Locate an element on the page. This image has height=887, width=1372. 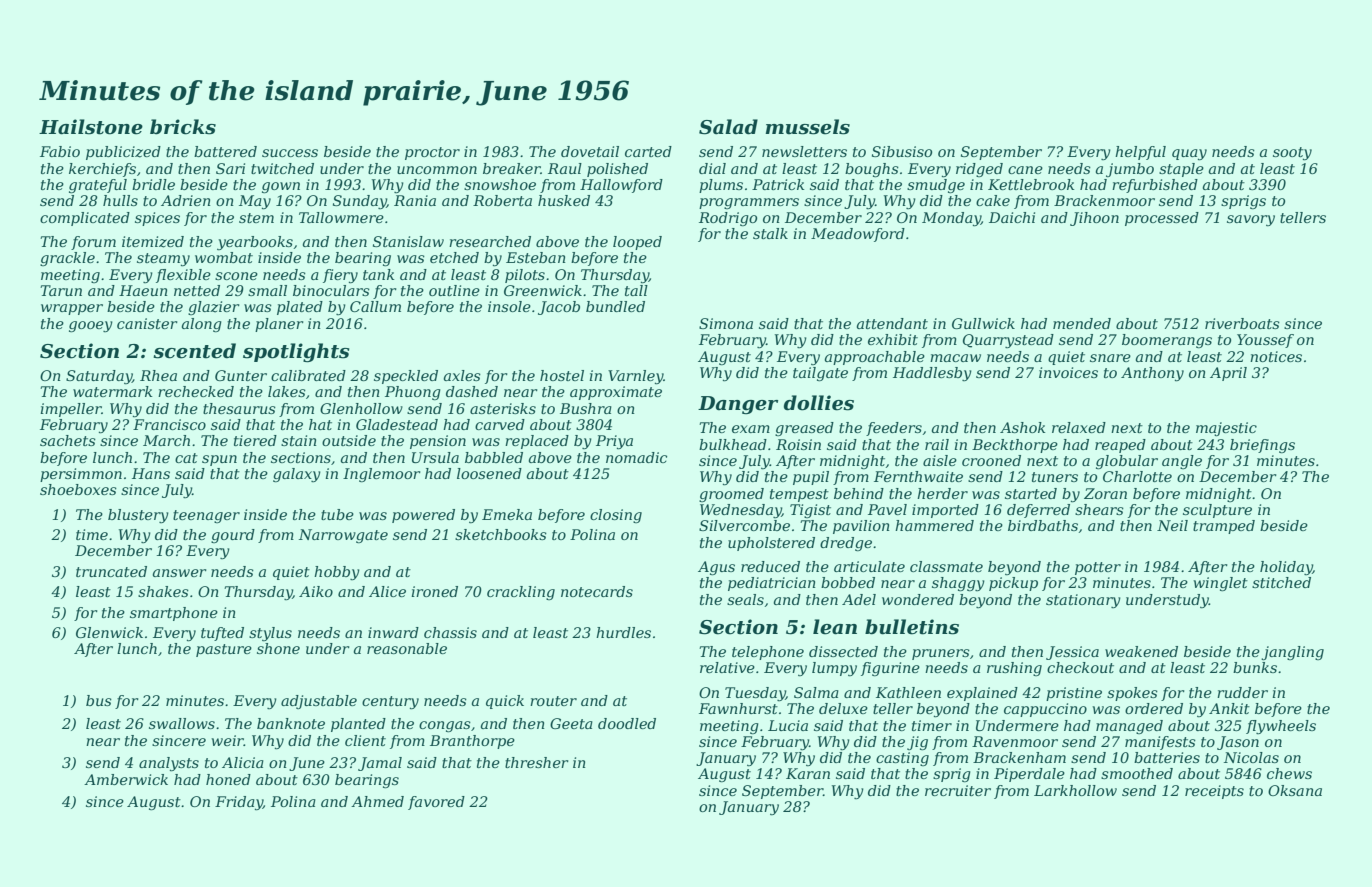
Sibusiso is located at coordinates (902, 151).
